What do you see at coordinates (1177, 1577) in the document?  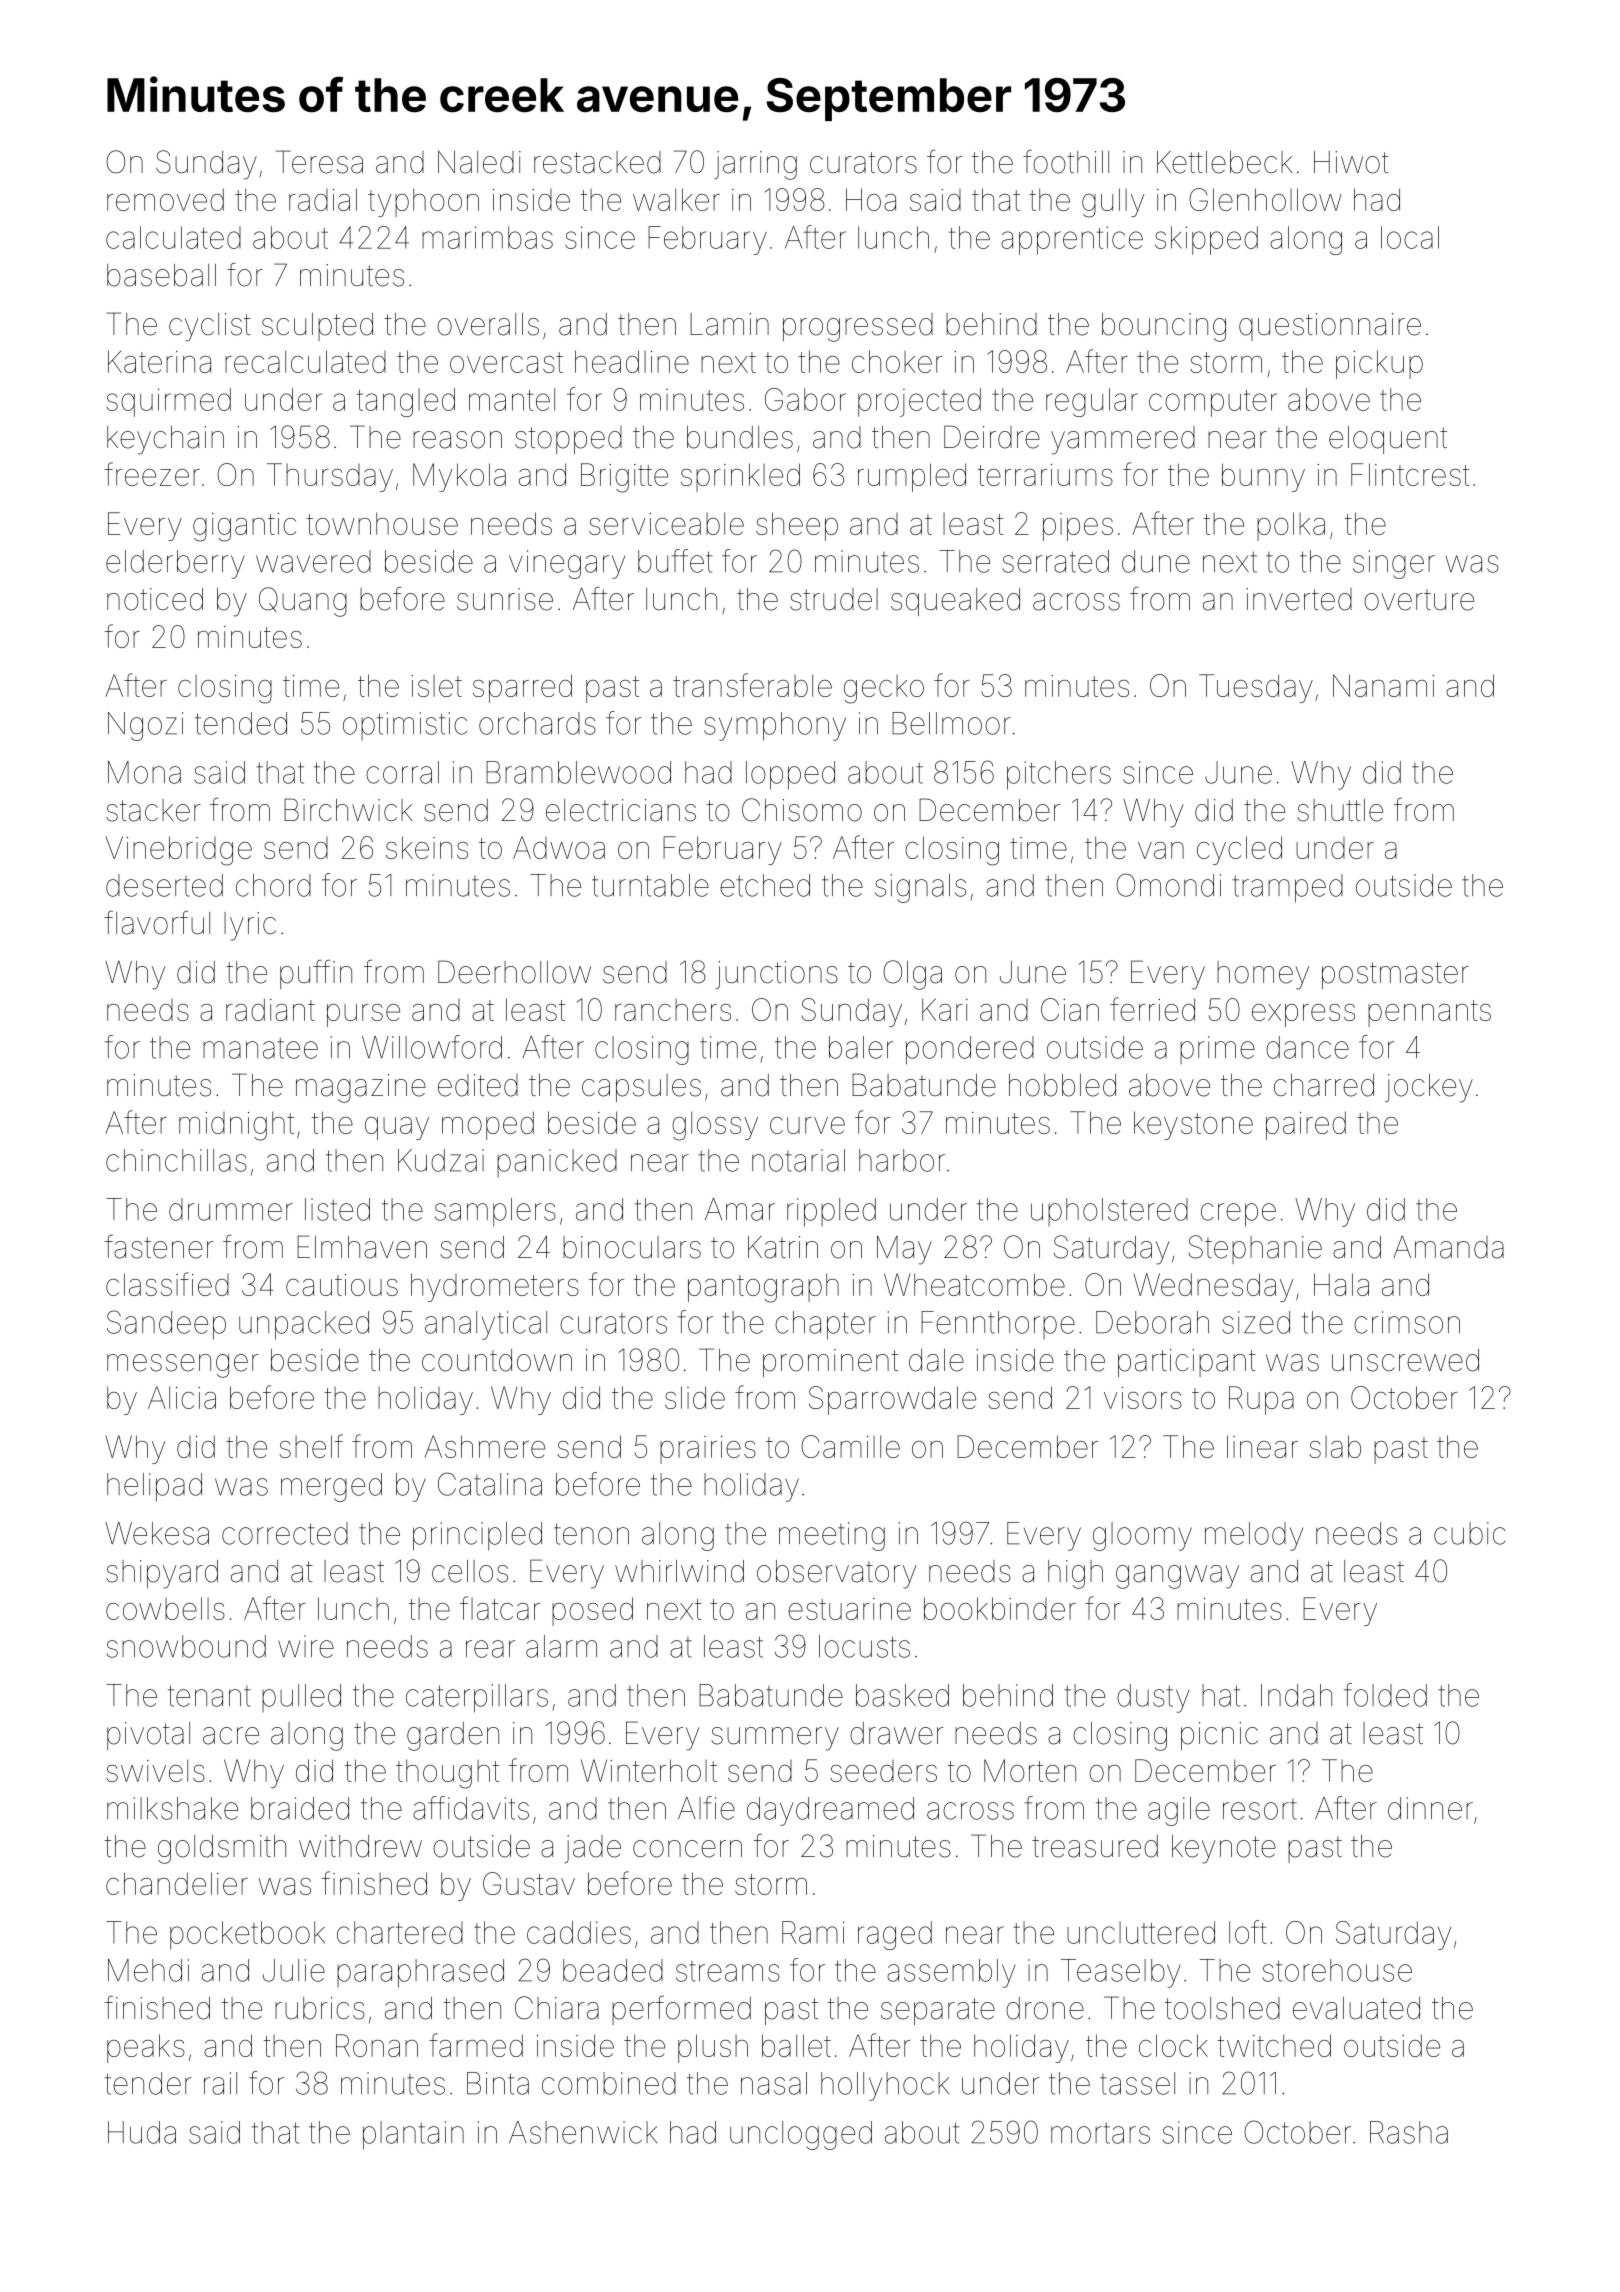 I see `gangway` at bounding box center [1177, 1577].
